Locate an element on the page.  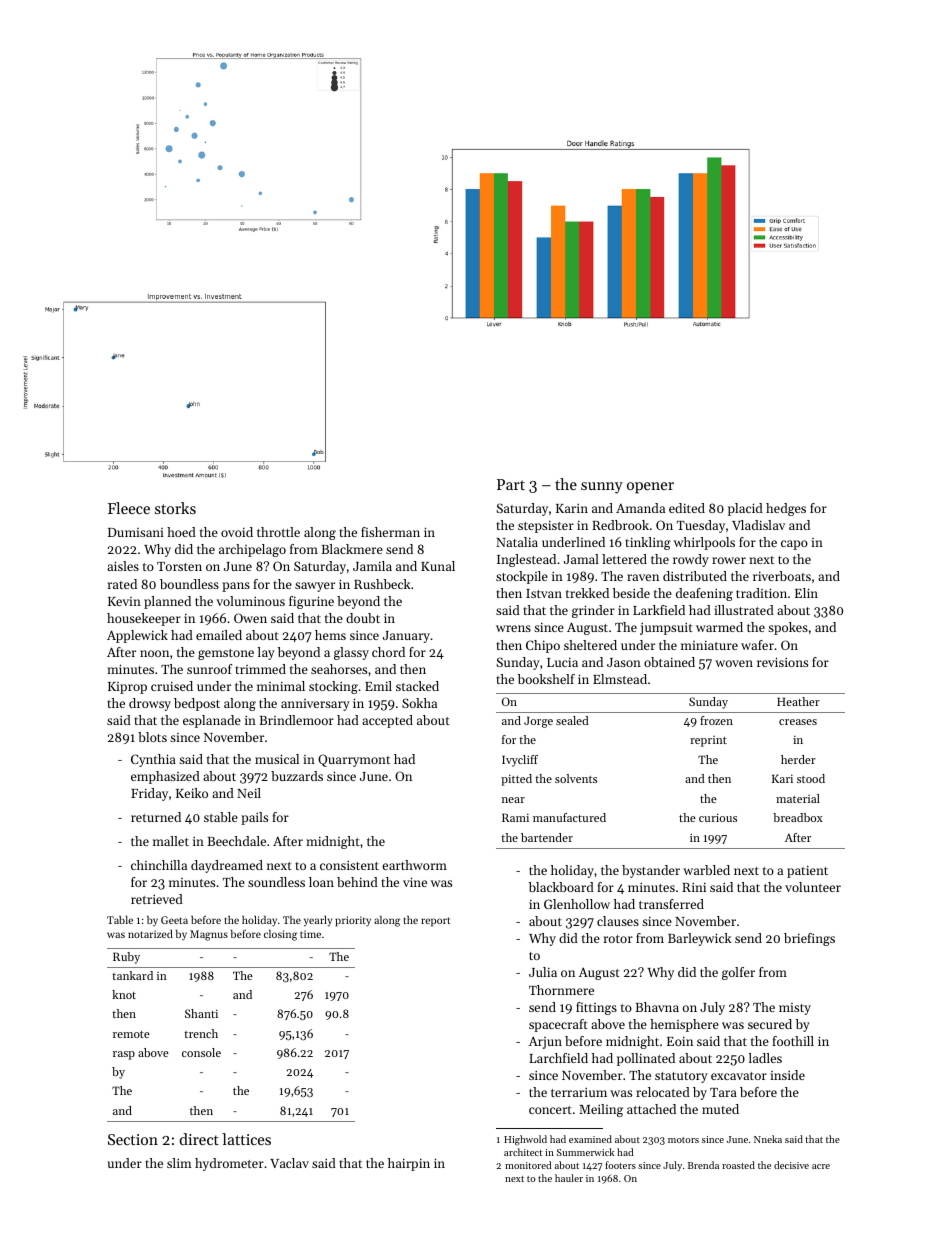
briefings is located at coordinates (809, 939).
